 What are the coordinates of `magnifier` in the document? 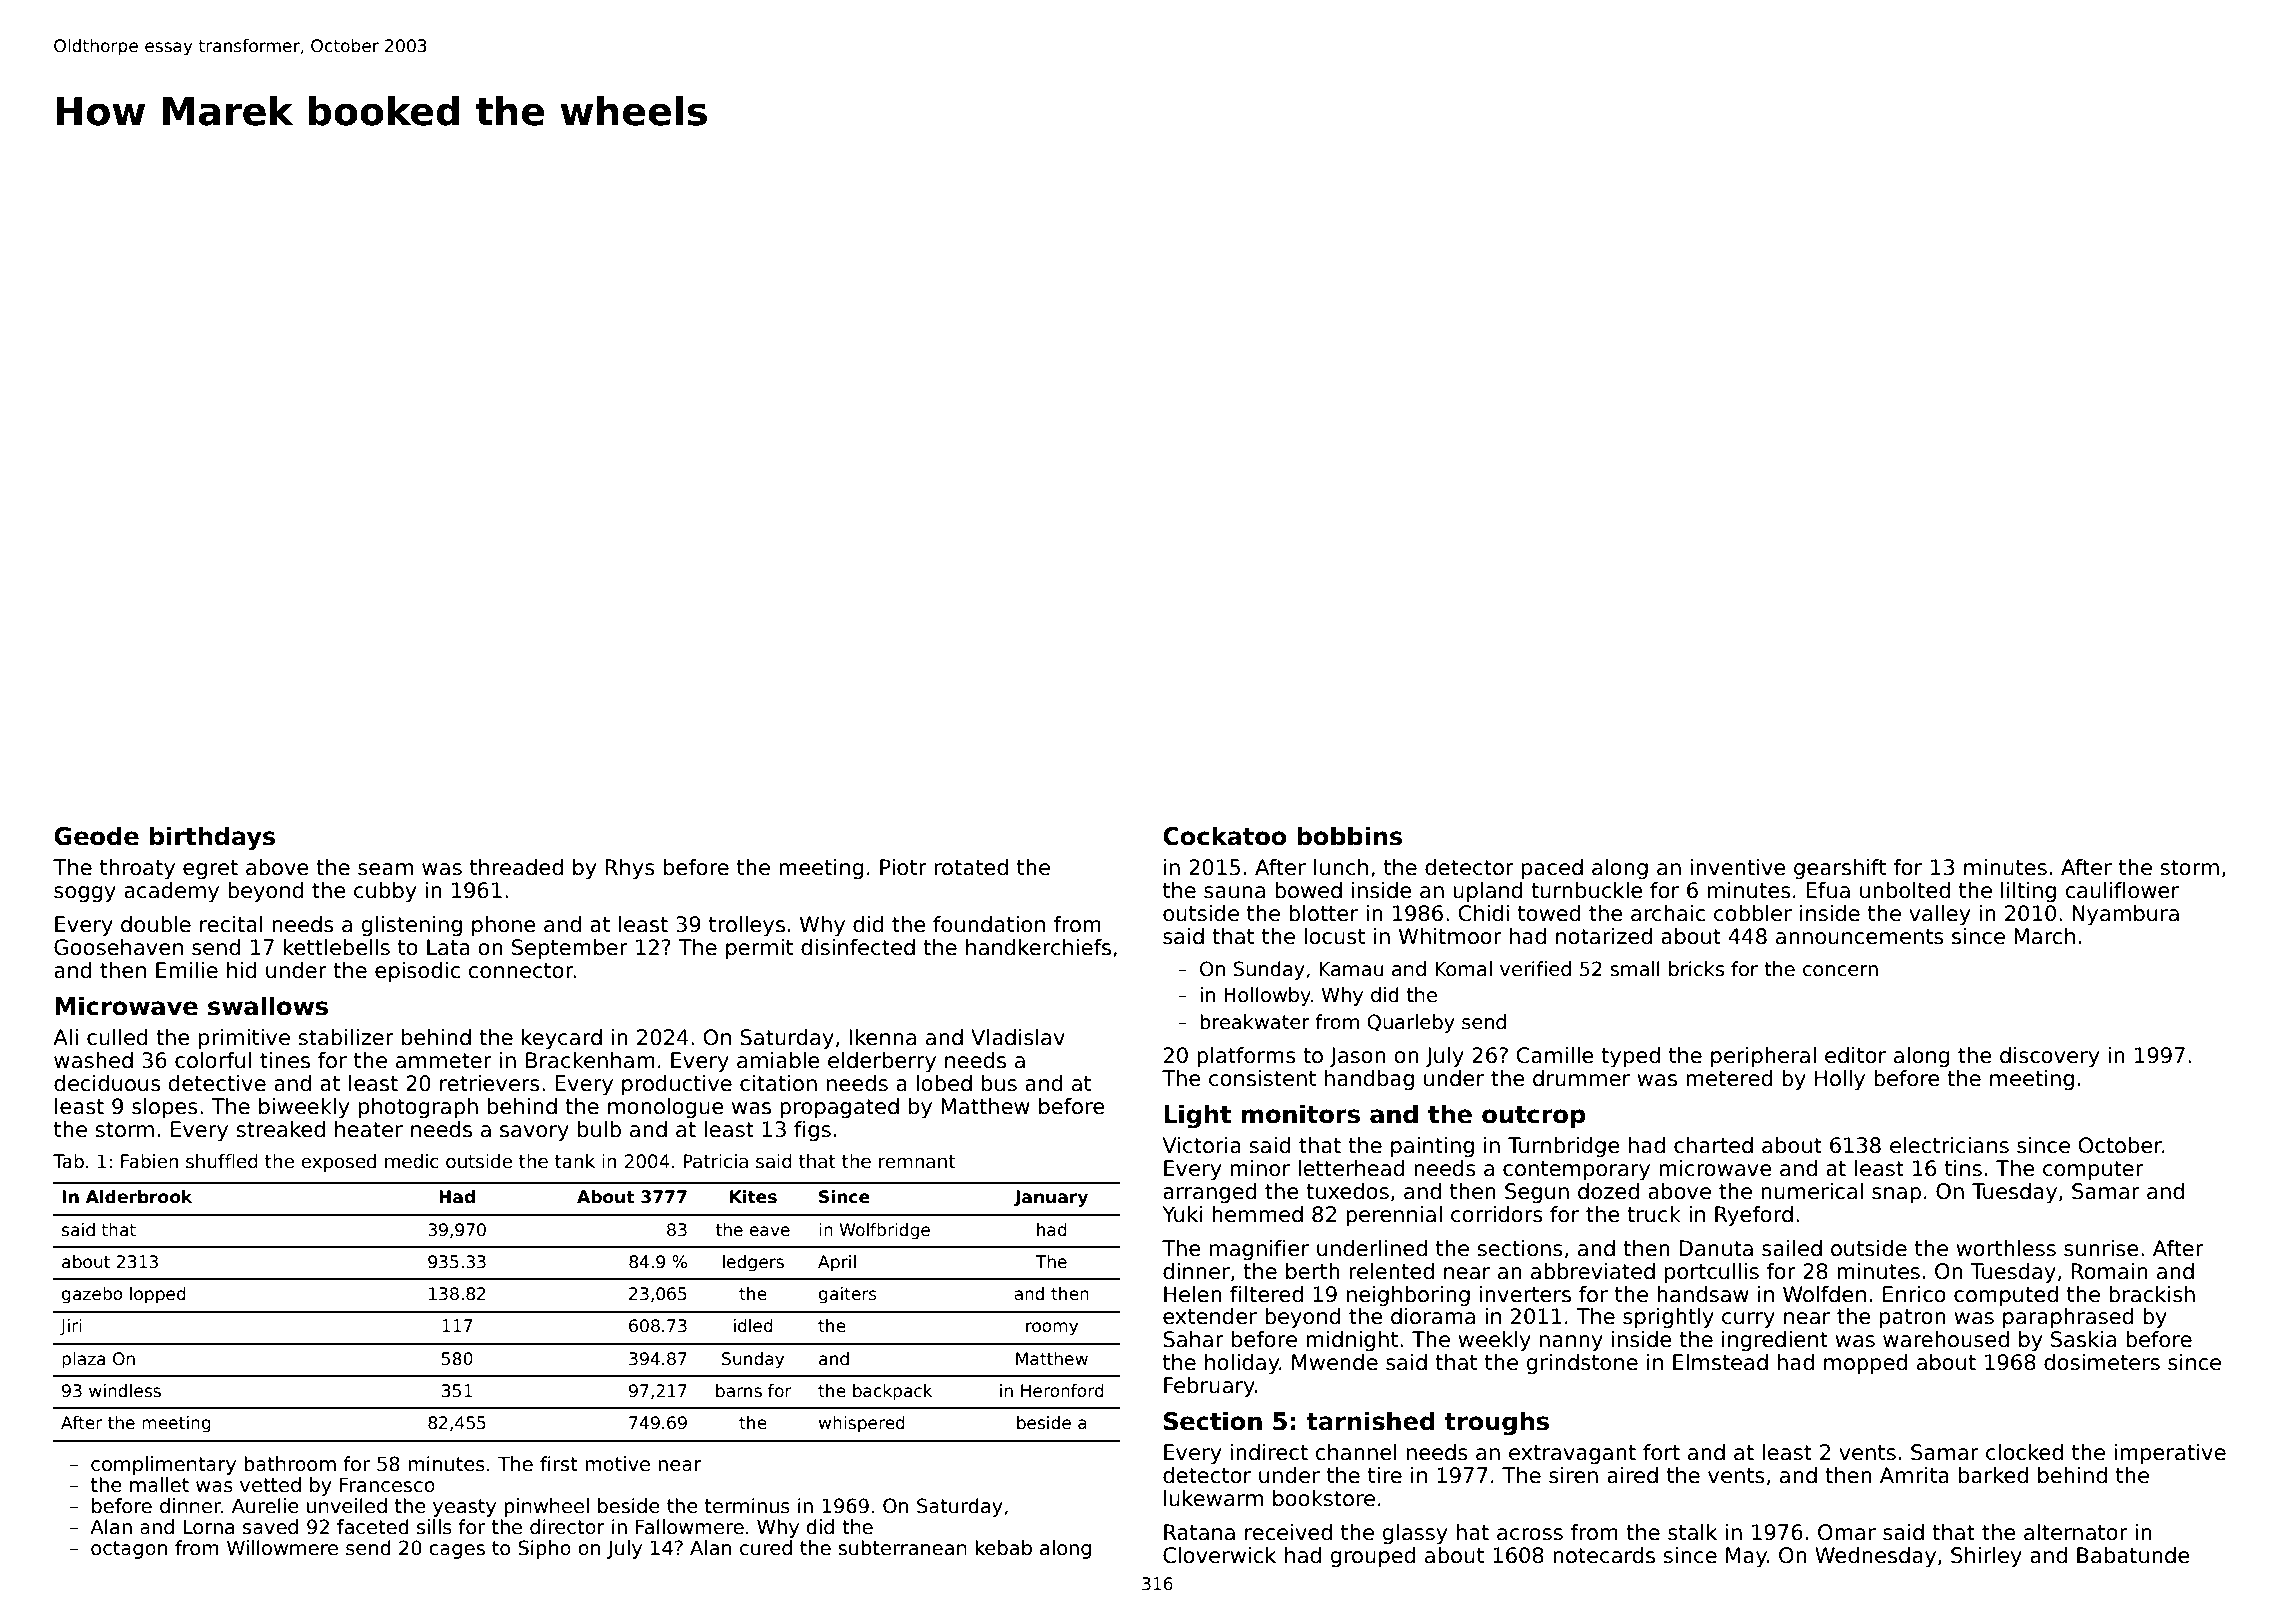 It's located at (1259, 1250).
